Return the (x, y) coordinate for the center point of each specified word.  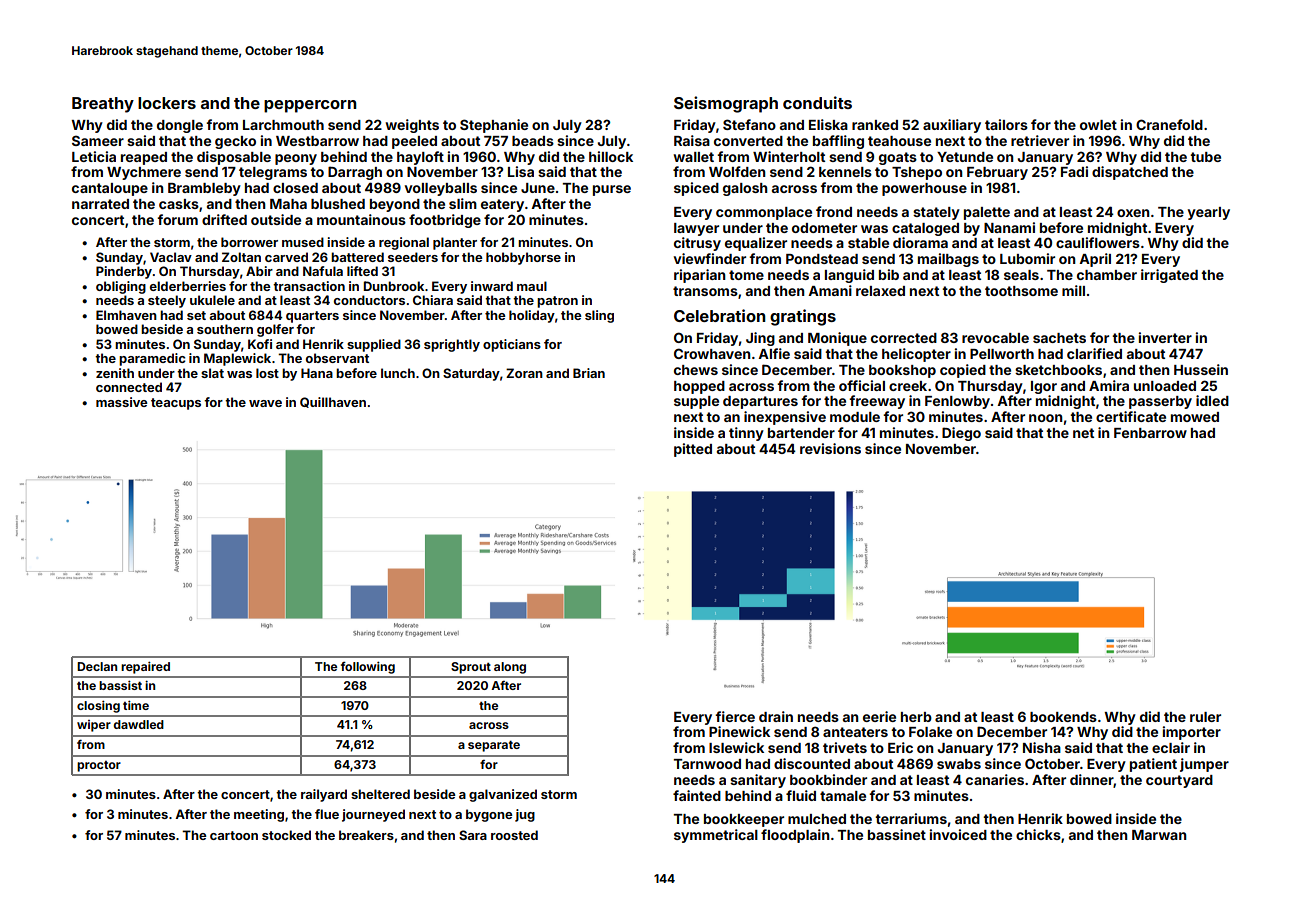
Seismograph (726, 104)
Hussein (1201, 369)
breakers (366, 835)
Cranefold (1169, 124)
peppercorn (310, 106)
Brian (589, 373)
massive (121, 402)
